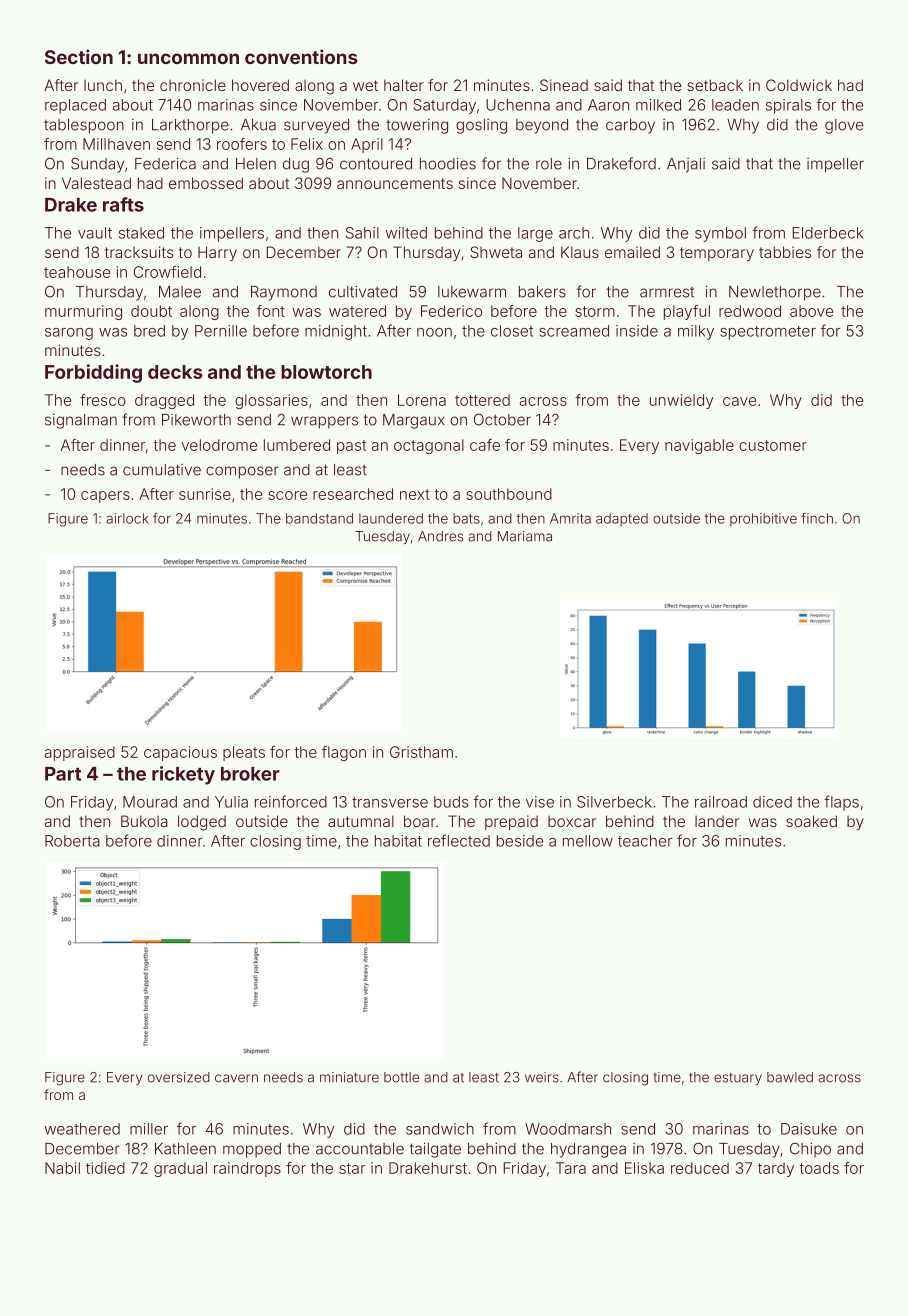 The height and width of the document is (1316, 908). What do you see at coordinates (319, 518) in the document?
I see `bandstand` at bounding box center [319, 518].
